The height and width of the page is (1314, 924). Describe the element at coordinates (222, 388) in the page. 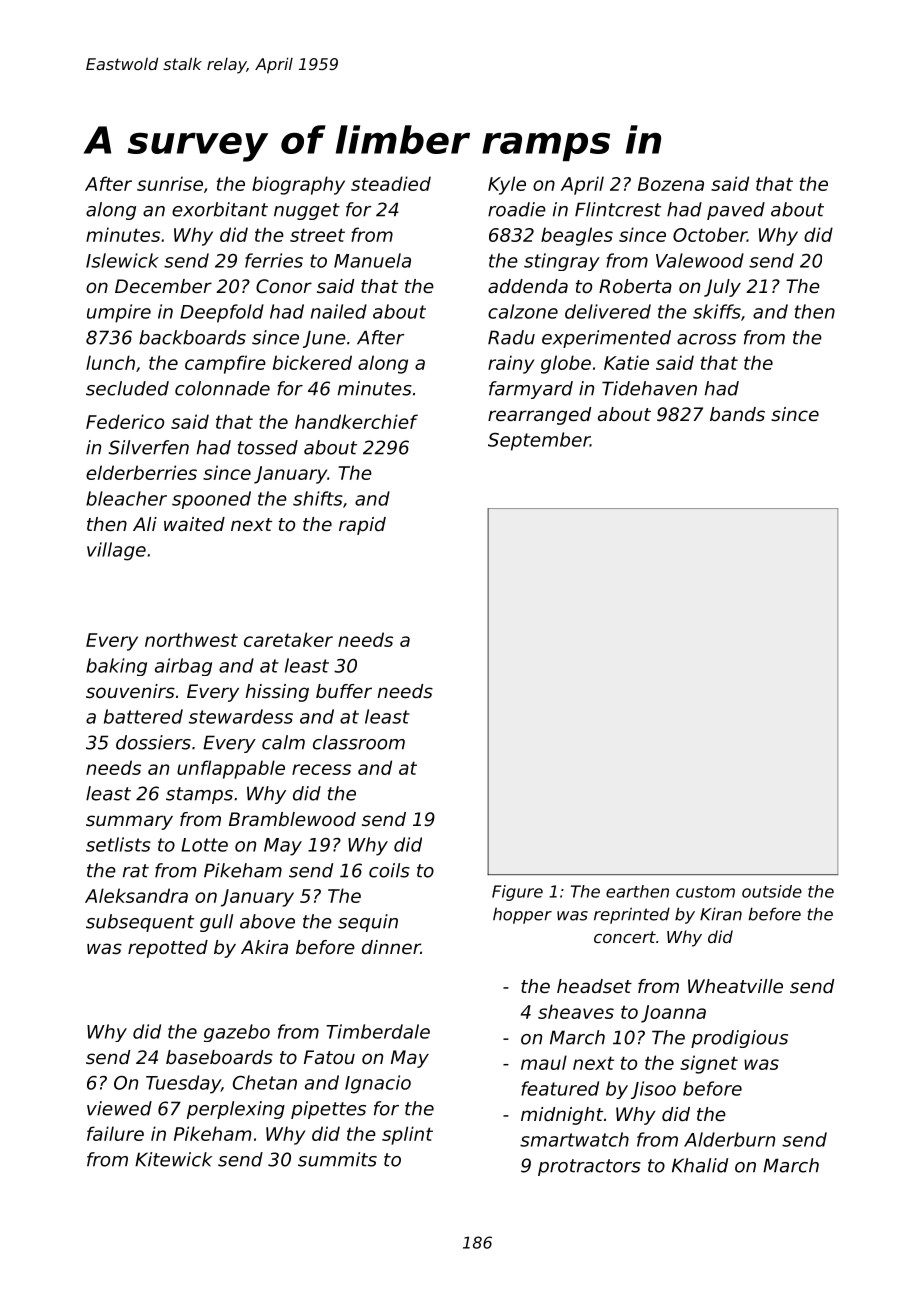

I see `colonnade` at that location.
